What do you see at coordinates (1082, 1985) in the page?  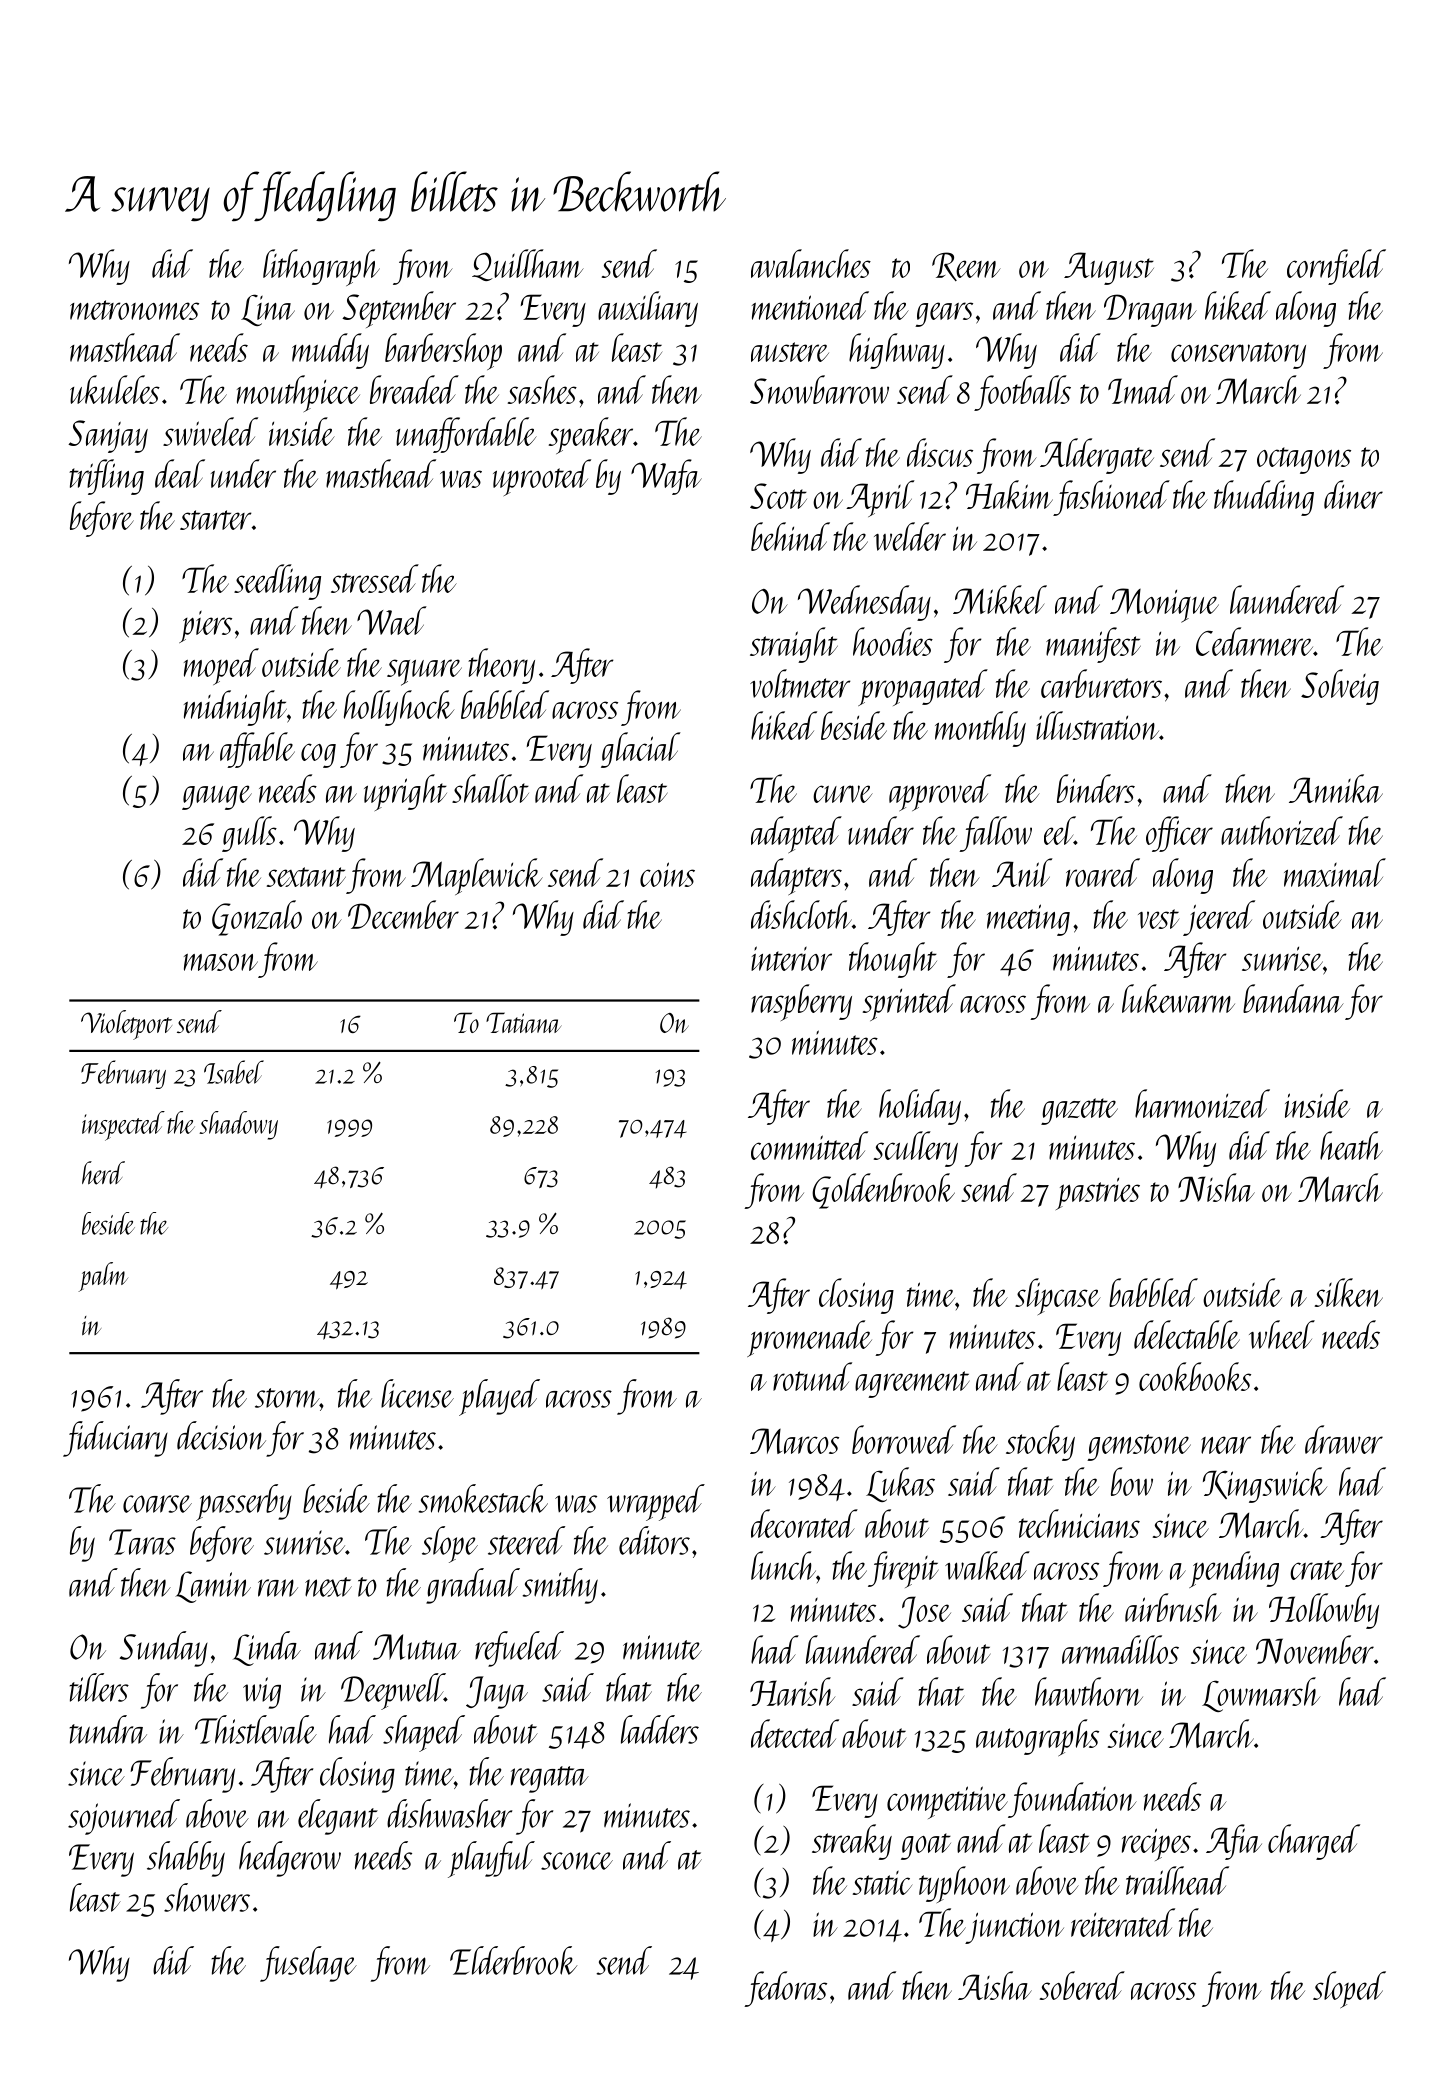 I see `sobered` at bounding box center [1082, 1985].
